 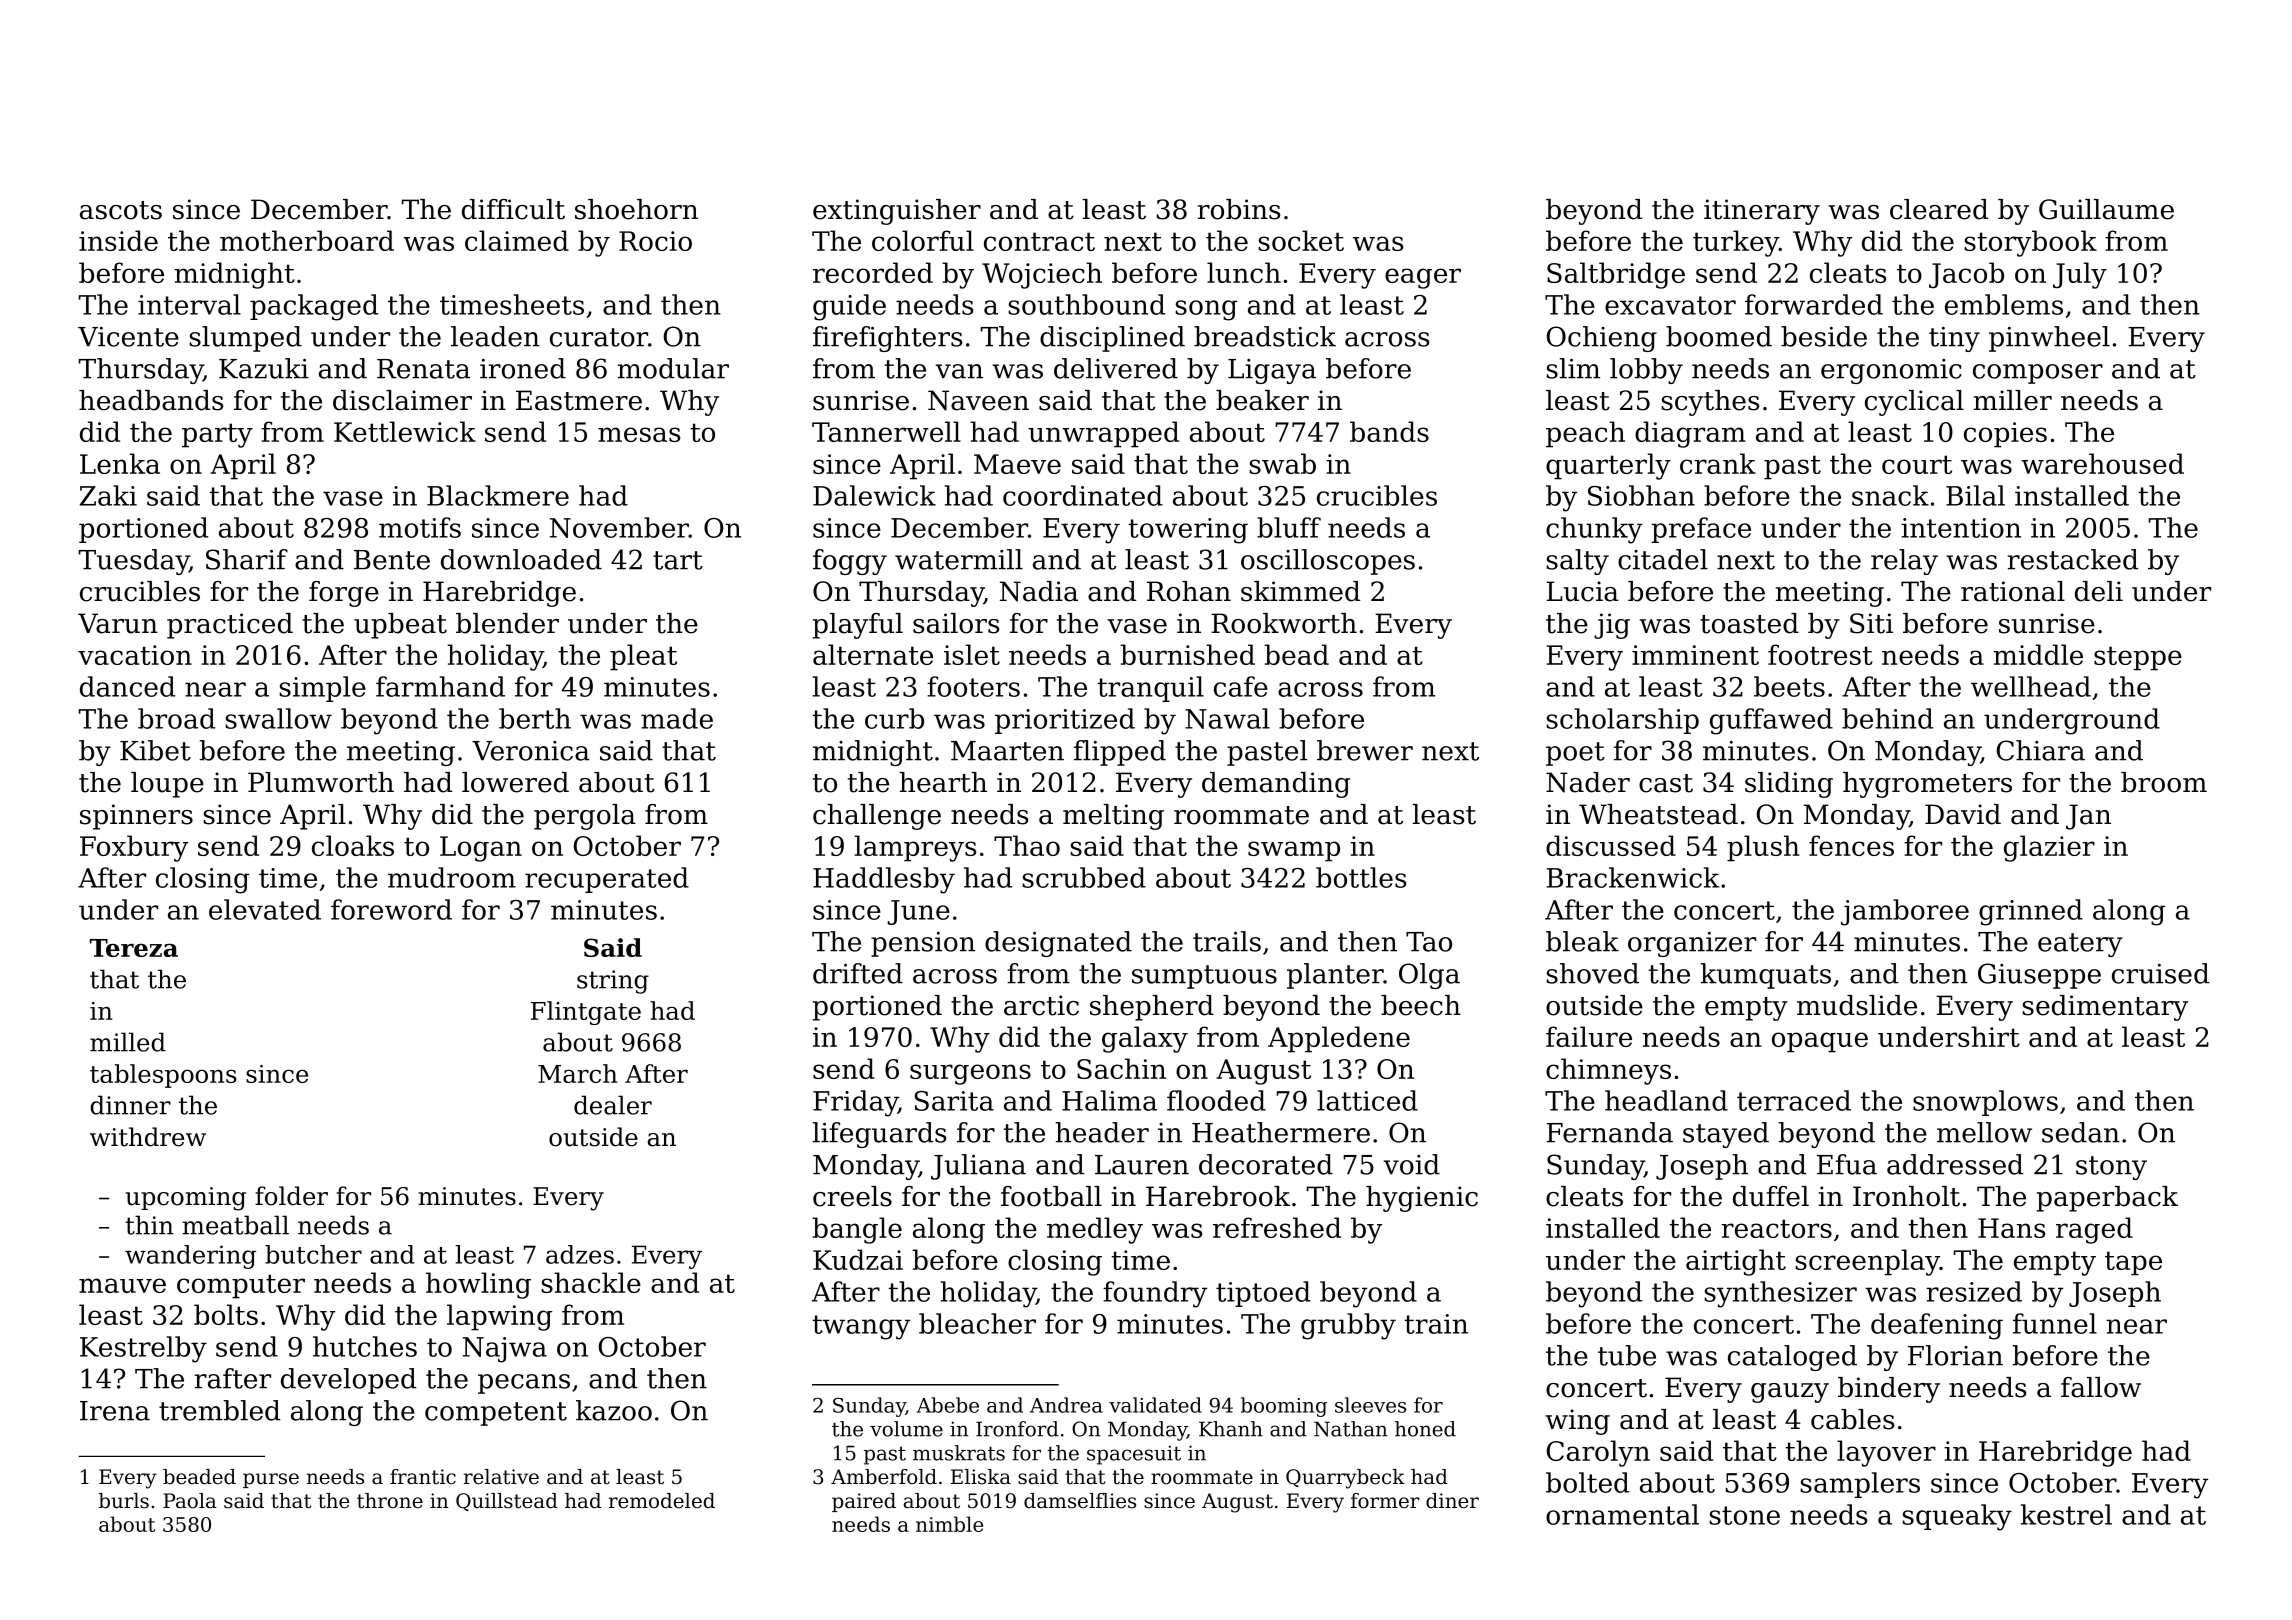 I want to click on dealer, so click(x=613, y=1105).
